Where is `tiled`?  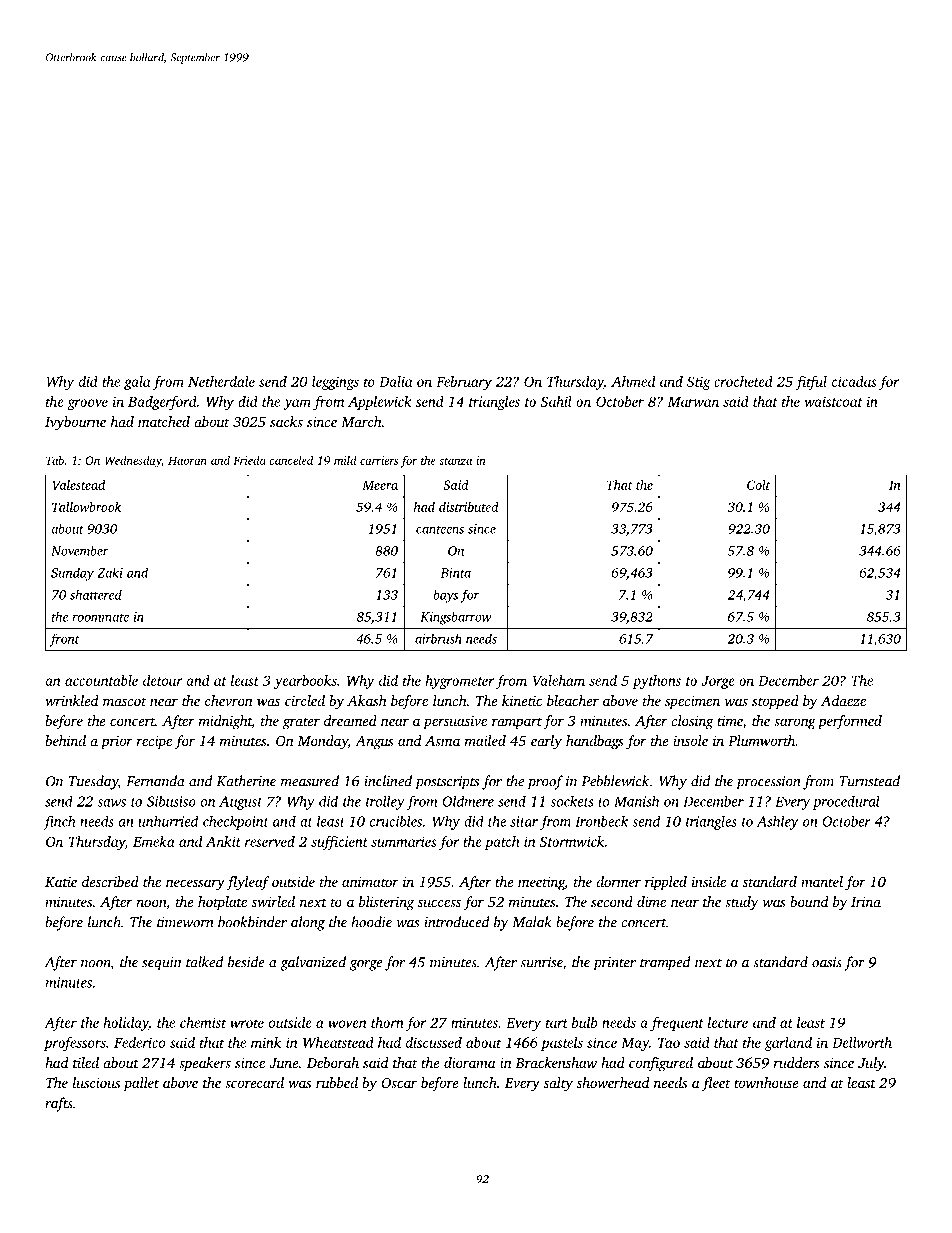
tiled is located at coordinates (86, 1062).
